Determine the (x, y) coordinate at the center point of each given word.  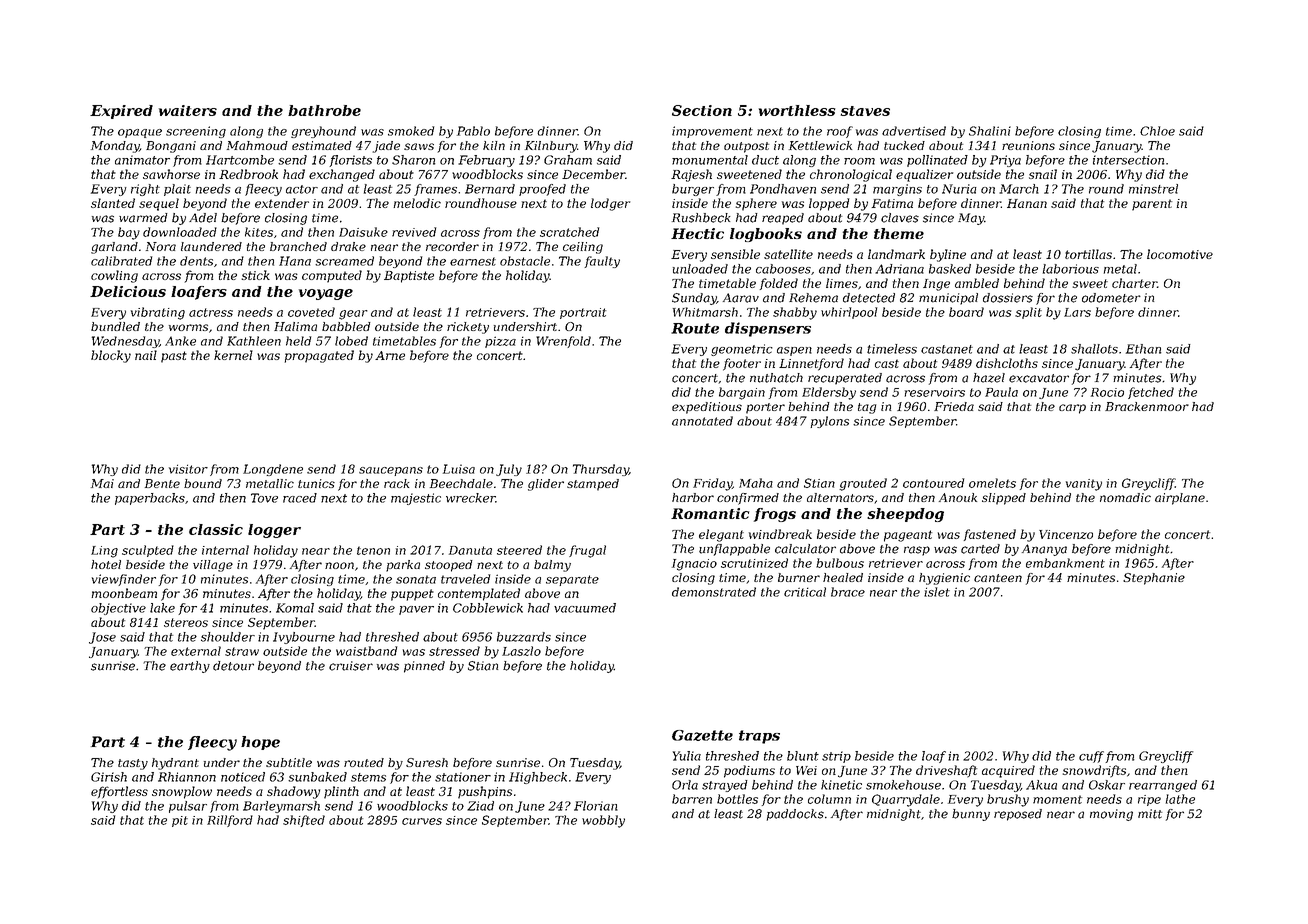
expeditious (707, 408)
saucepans (391, 471)
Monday (115, 147)
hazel (989, 378)
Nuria (959, 189)
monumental (710, 160)
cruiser (351, 666)
